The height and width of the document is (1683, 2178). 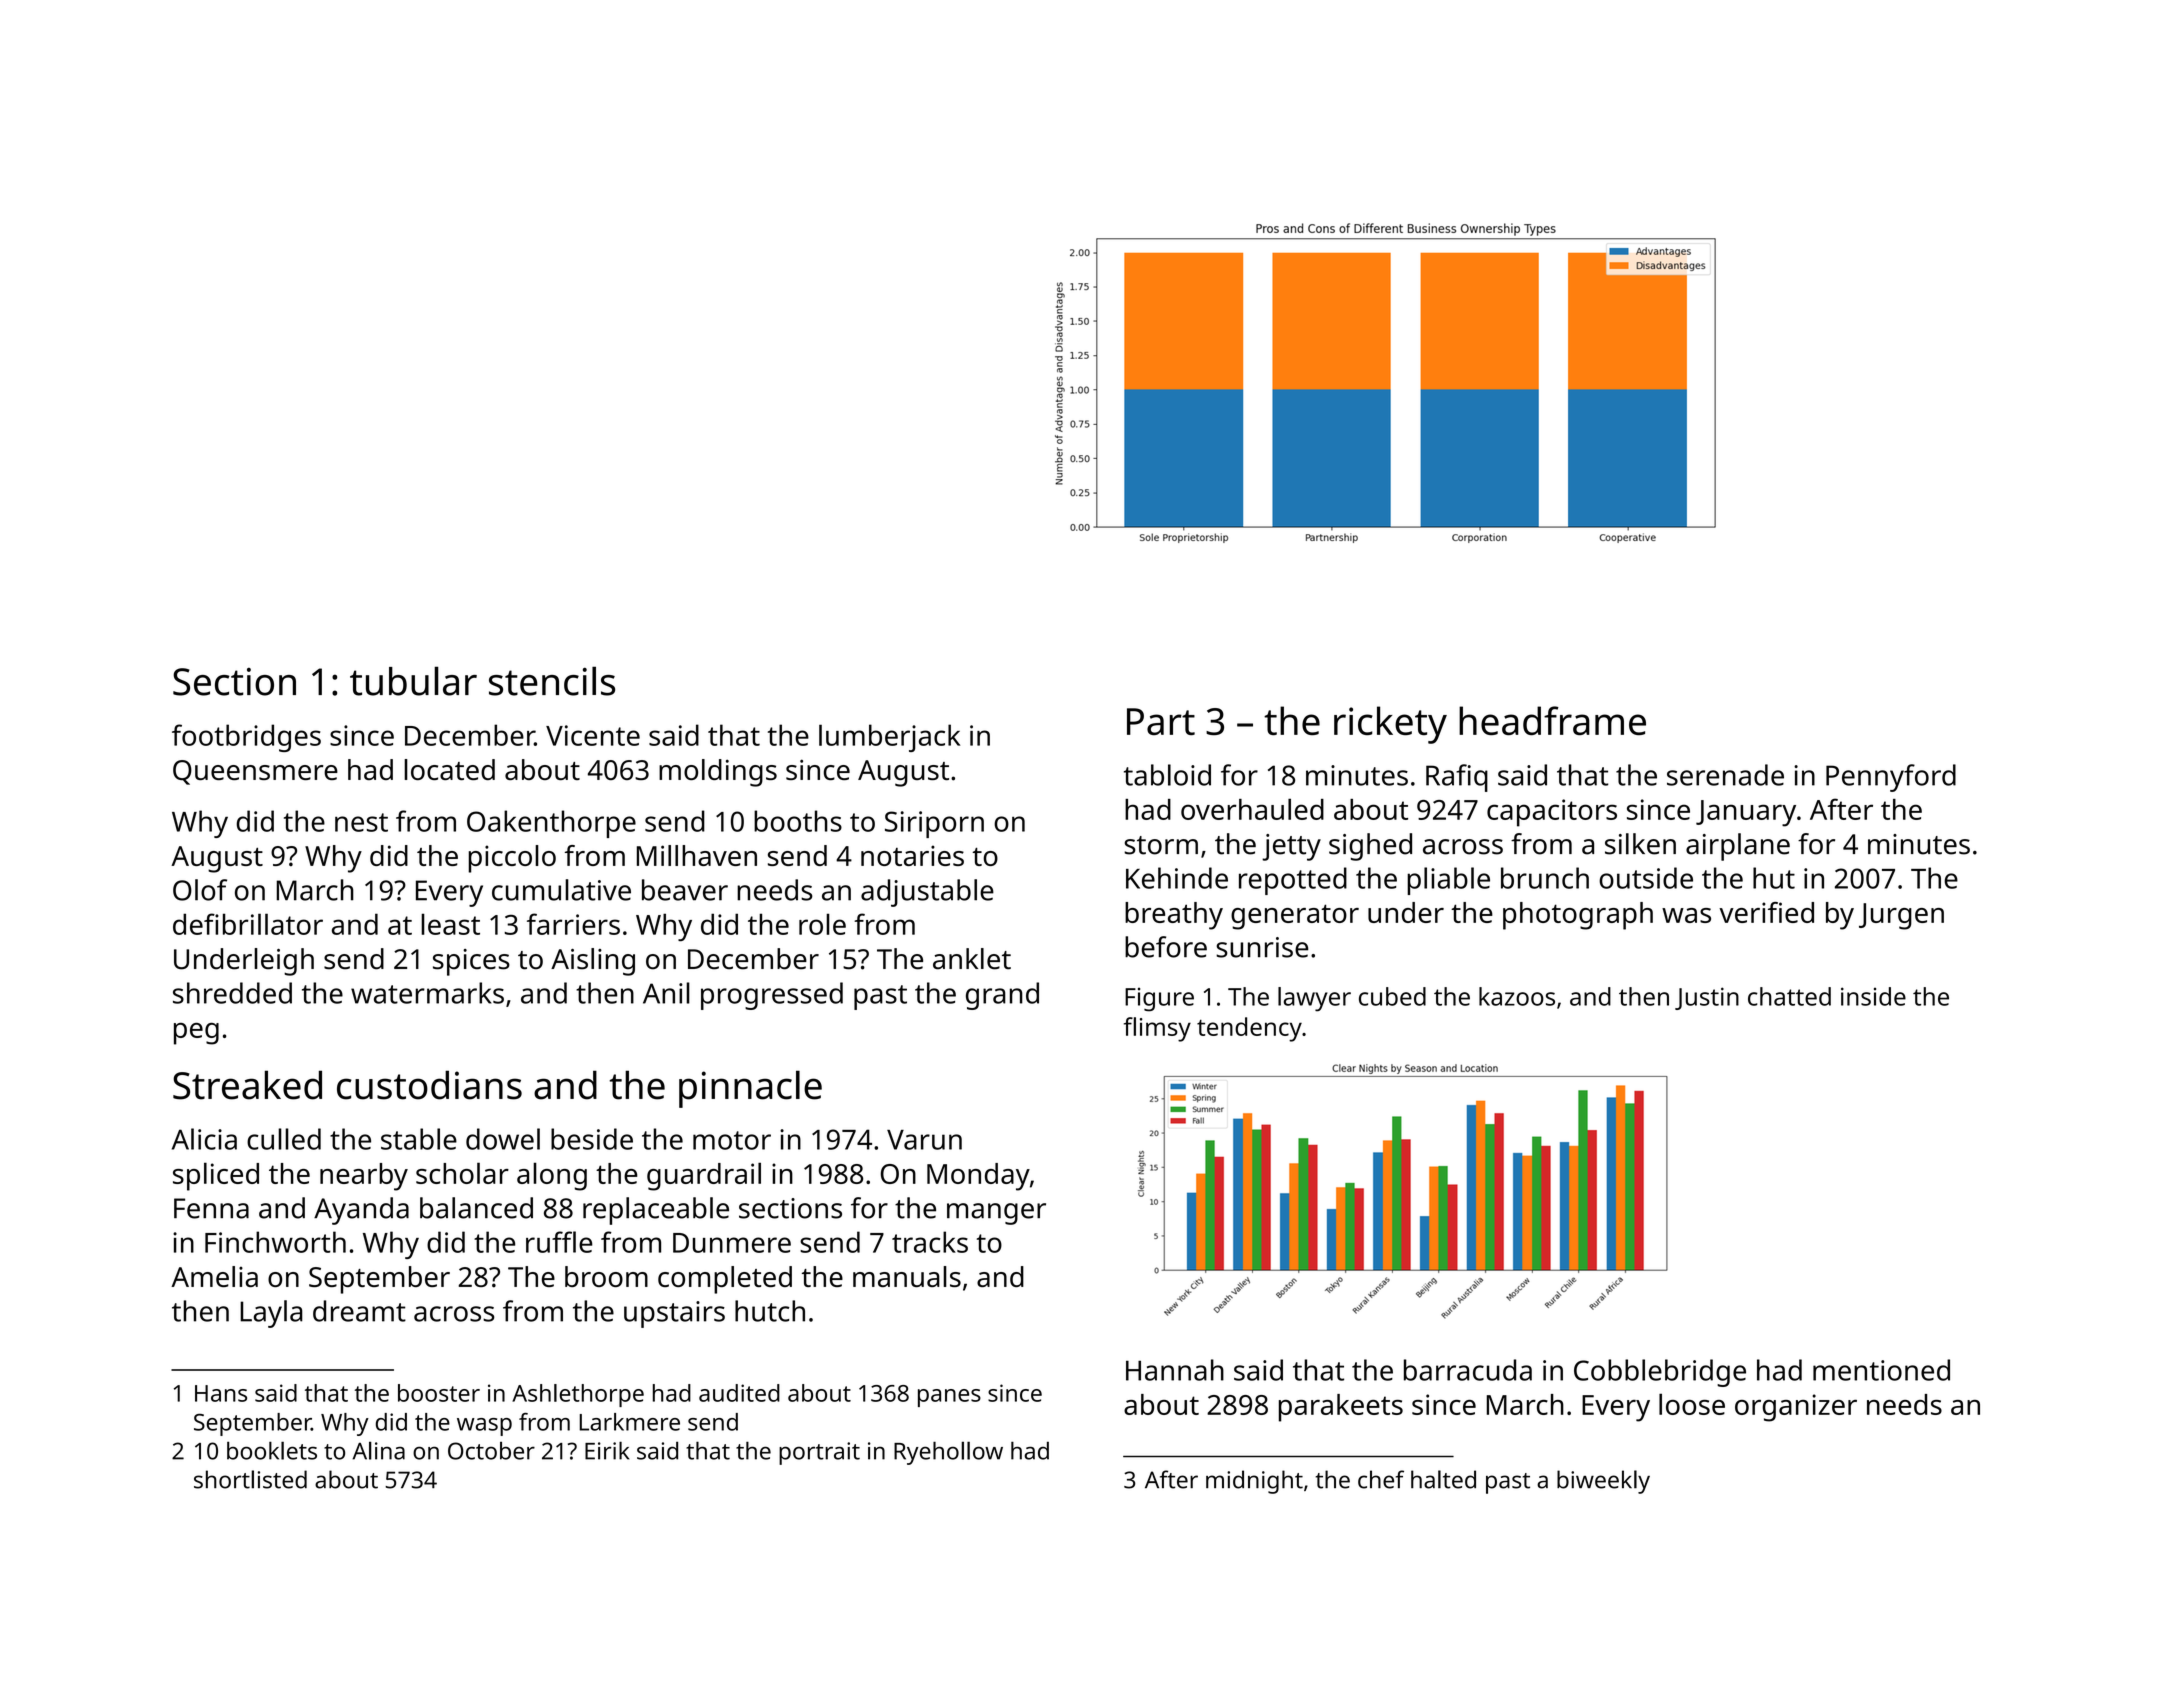 What do you see at coordinates (439, 1393) in the document?
I see `booster` at bounding box center [439, 1393].
